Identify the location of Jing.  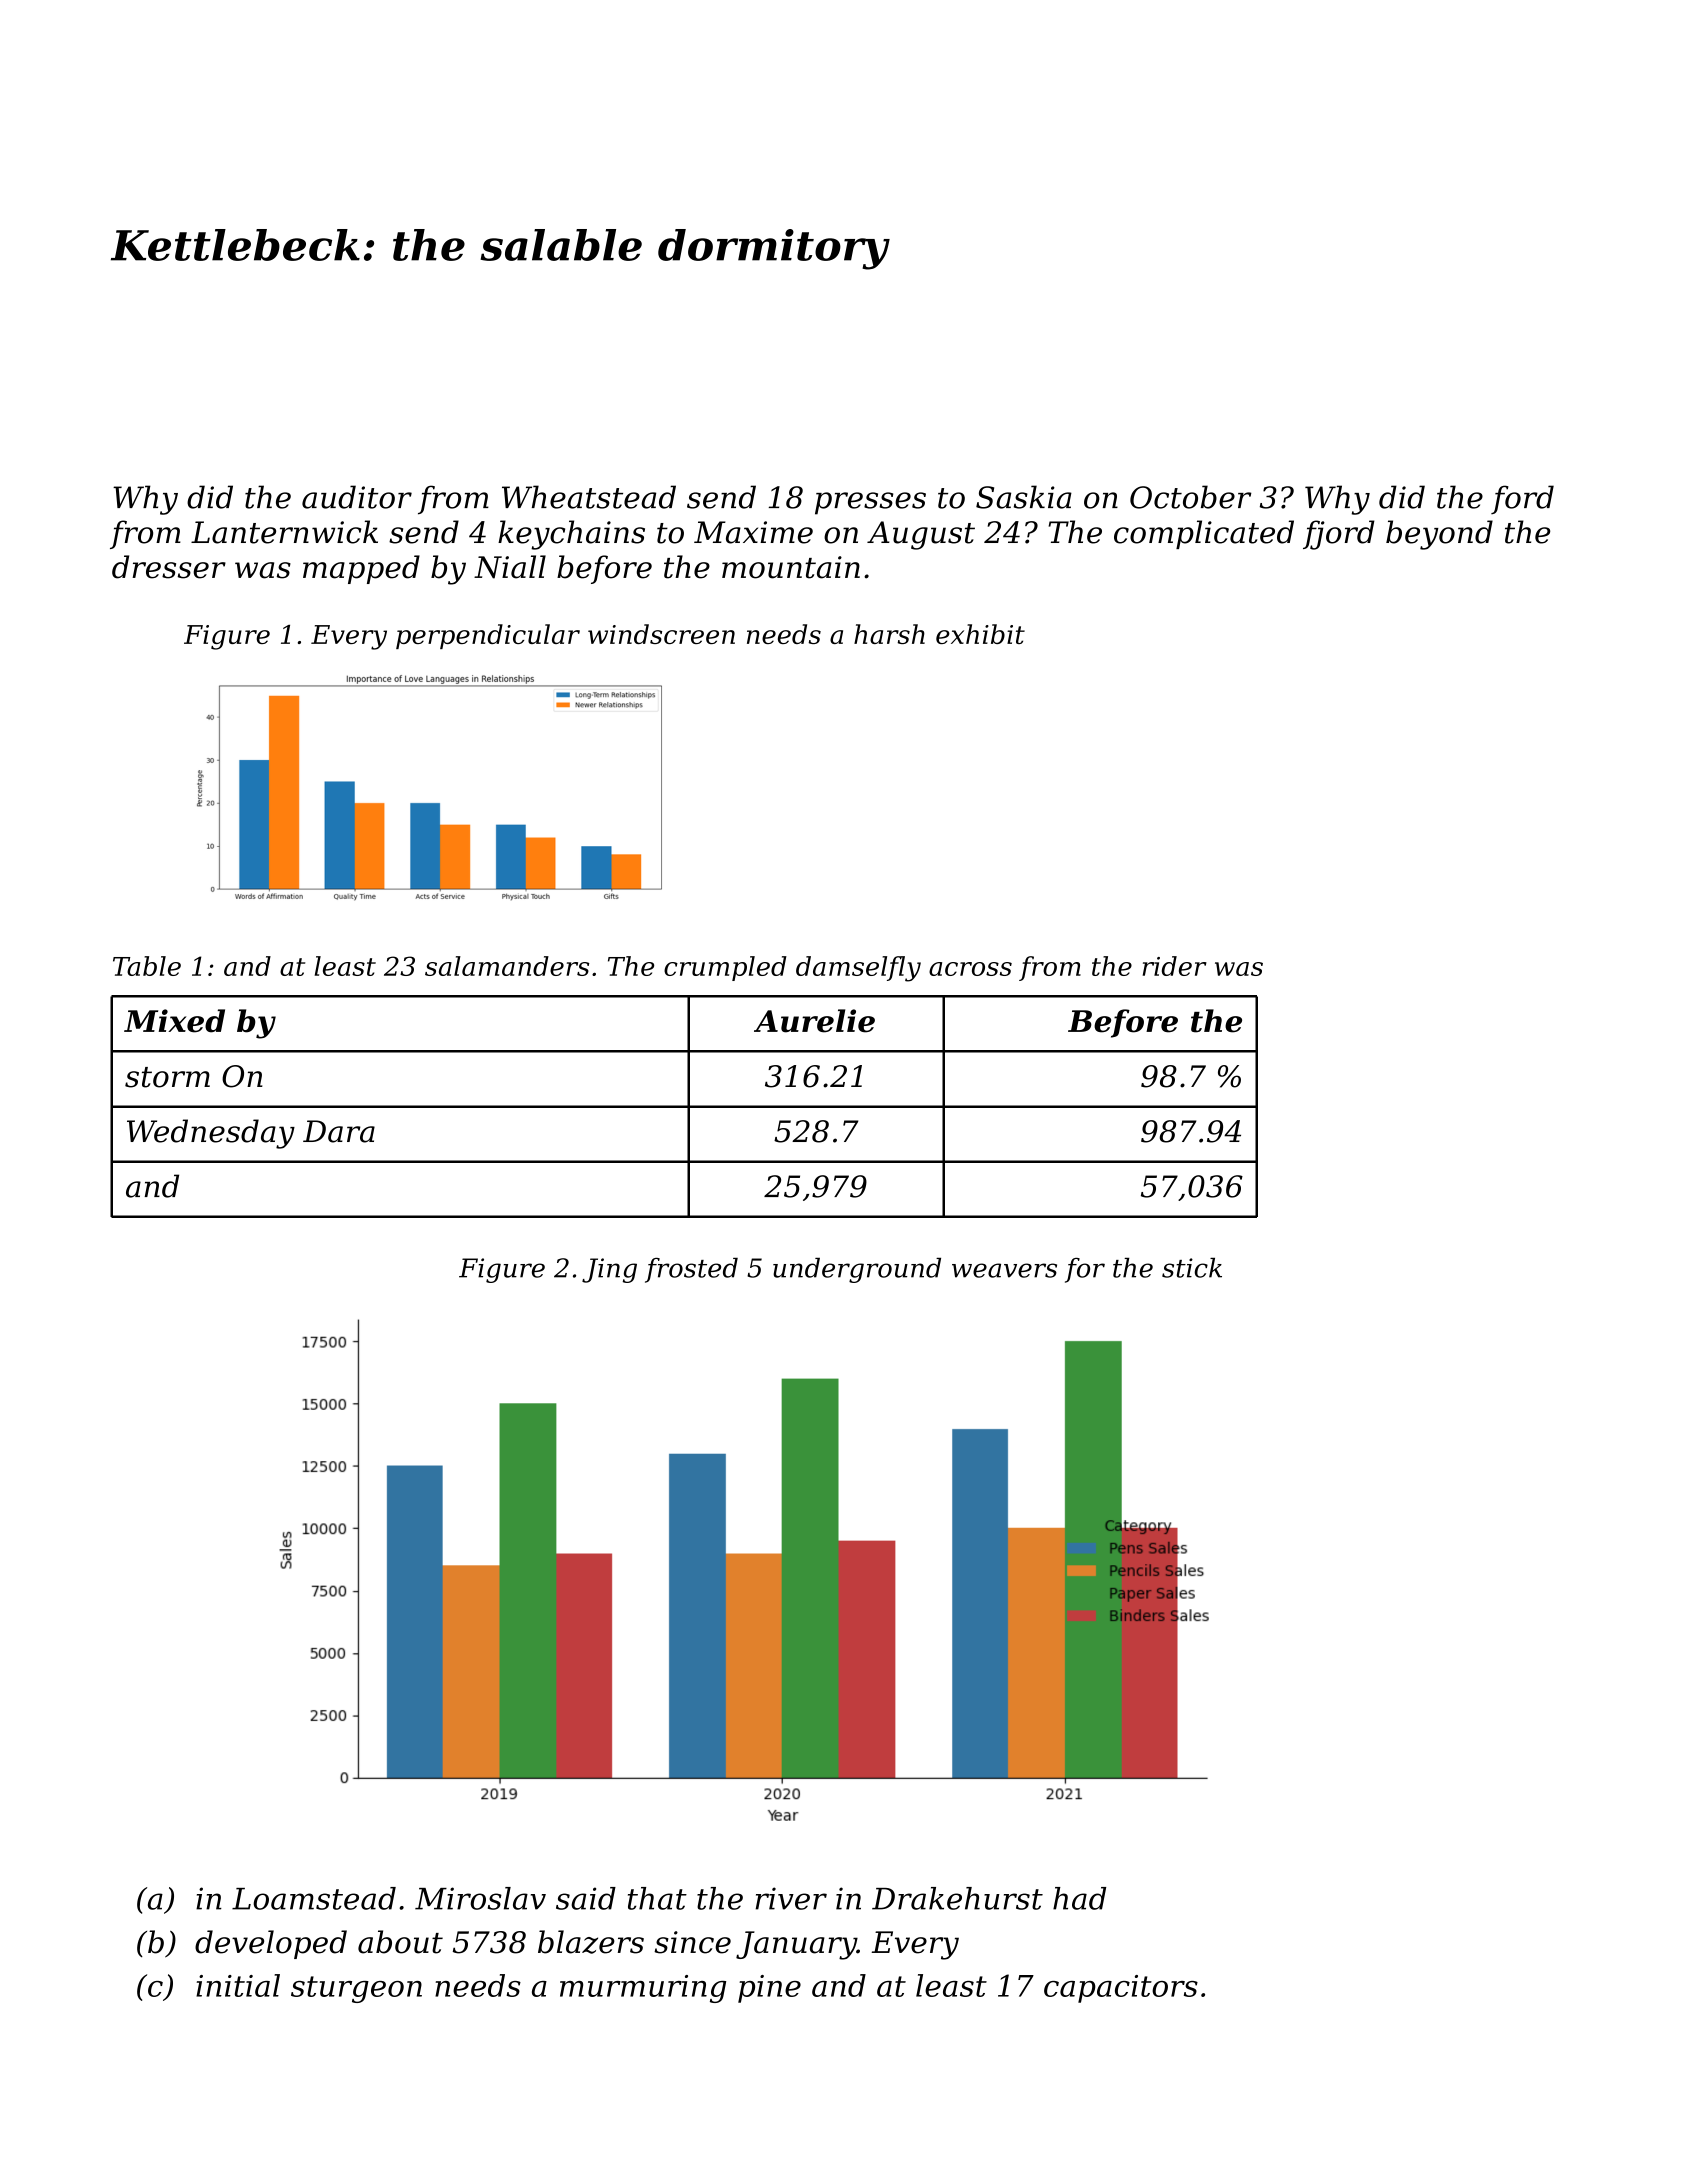
(609, 1270).
